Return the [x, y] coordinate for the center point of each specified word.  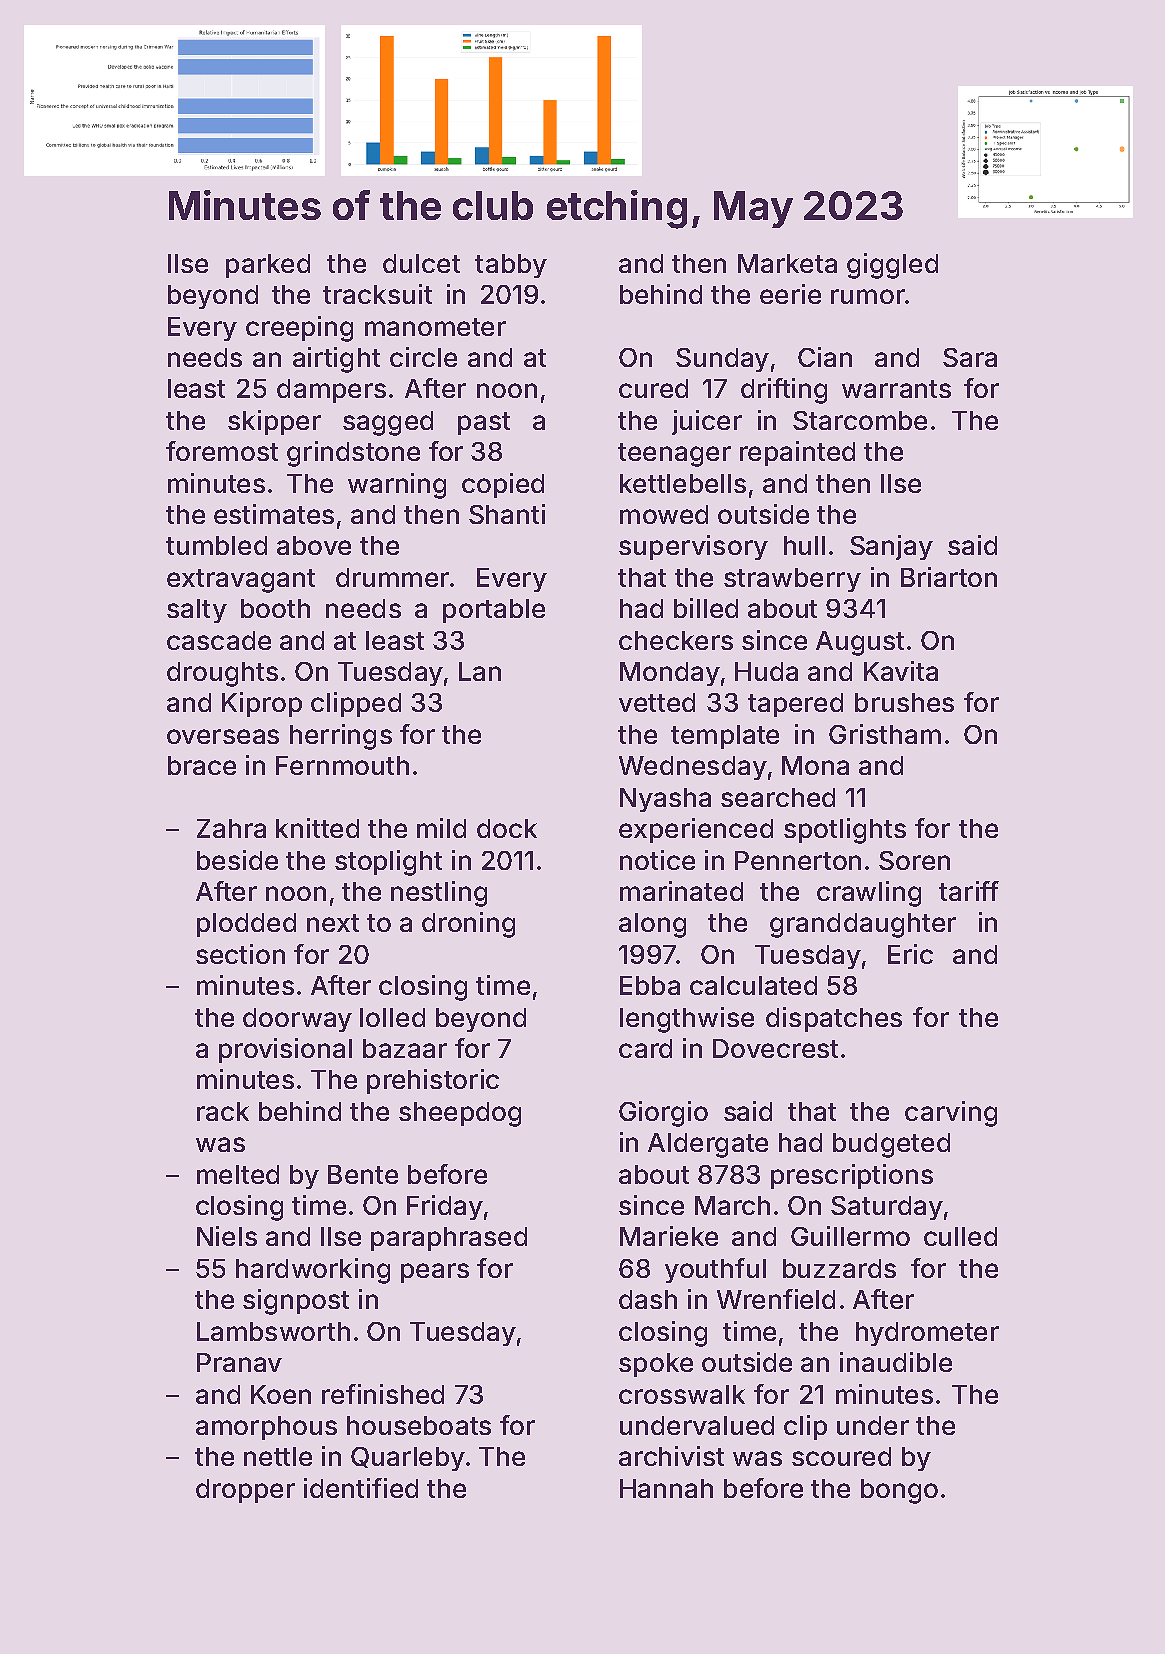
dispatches [834, 1019]
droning [468, 925]
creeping [299, 329]
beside [237, 860]
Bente [363, 1174]
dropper [245, 1491]
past [484, 423]
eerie [790, 294]
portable [494, 611]
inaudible [896, 1362]
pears [435, 1273]
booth [275, 608]
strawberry [792, 580]
